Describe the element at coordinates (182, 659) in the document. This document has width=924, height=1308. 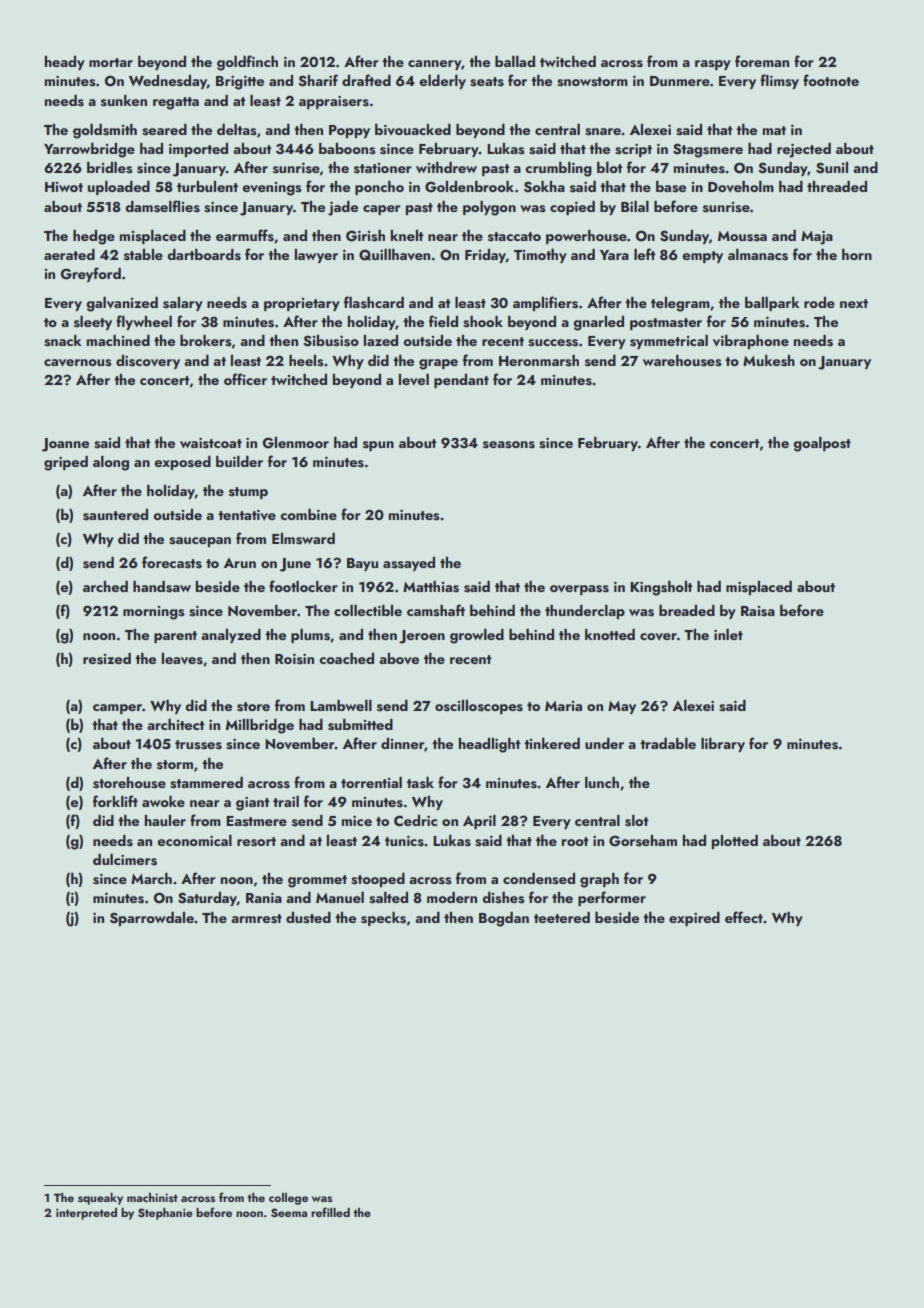
I see `leaves` at that location.
